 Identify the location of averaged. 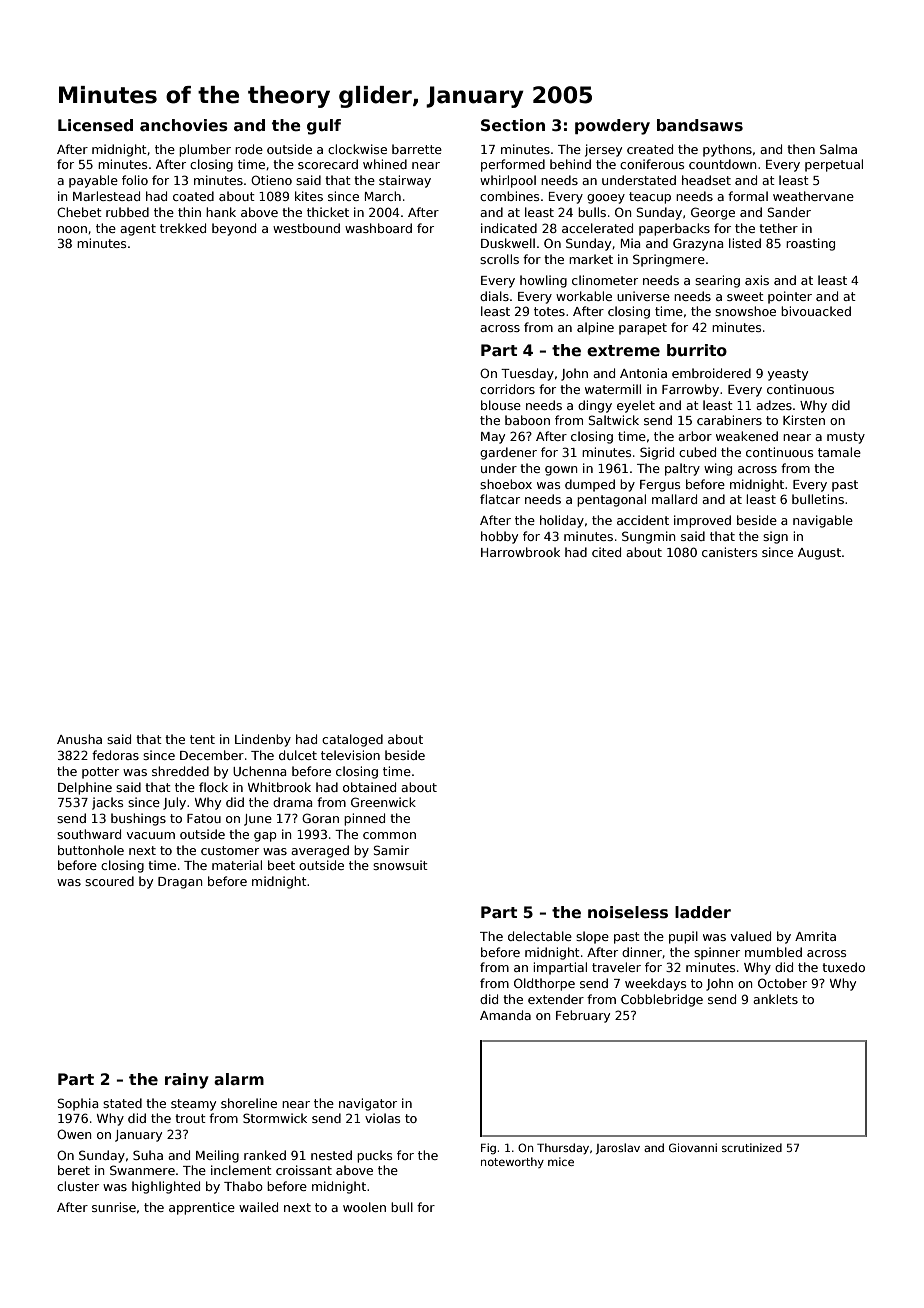
(320, 851).
